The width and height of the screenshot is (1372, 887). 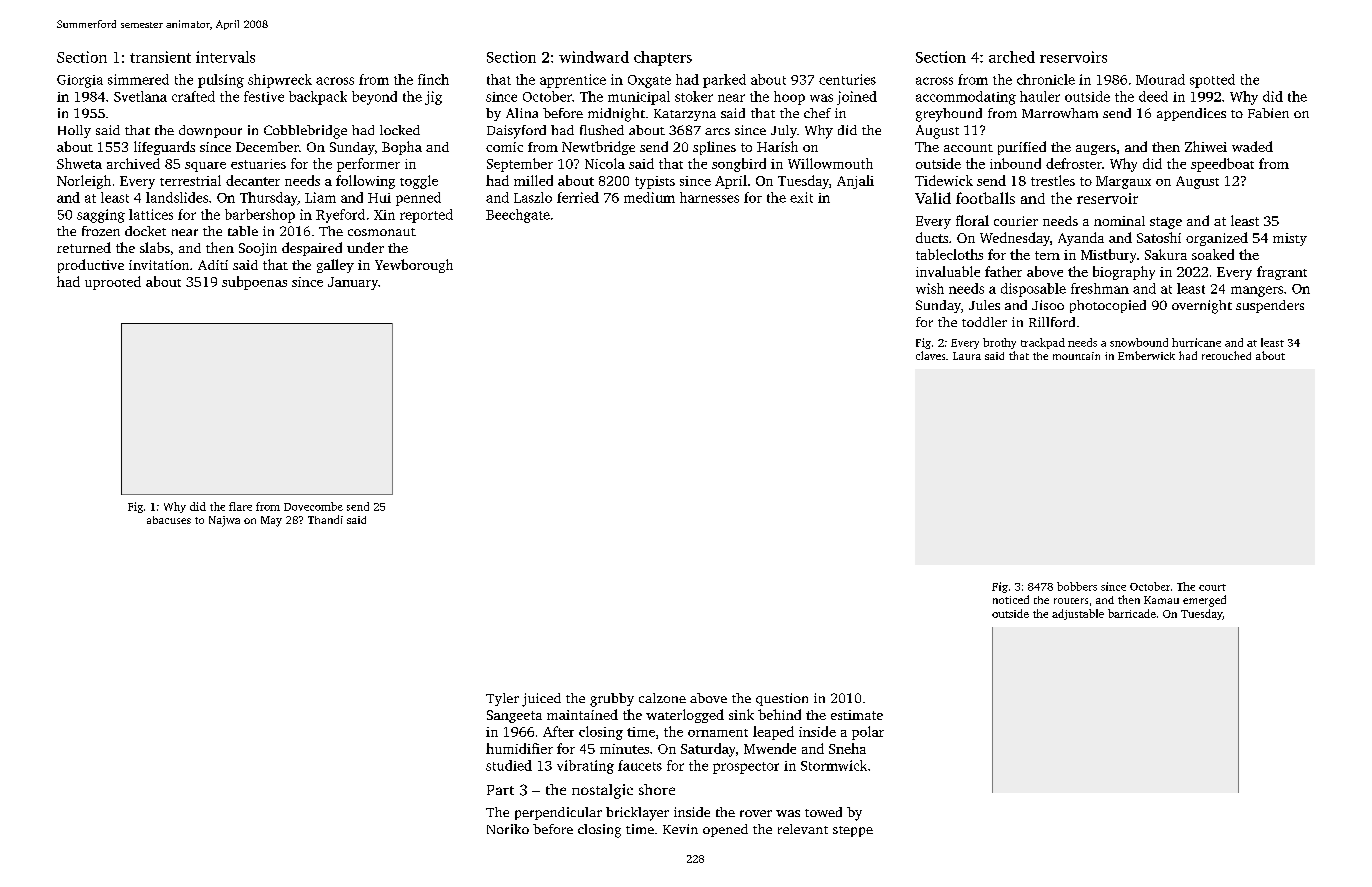 What do you see at coordinates (353, 283) in the screenshot?
I see `January` at bounding box center [353, 283].
